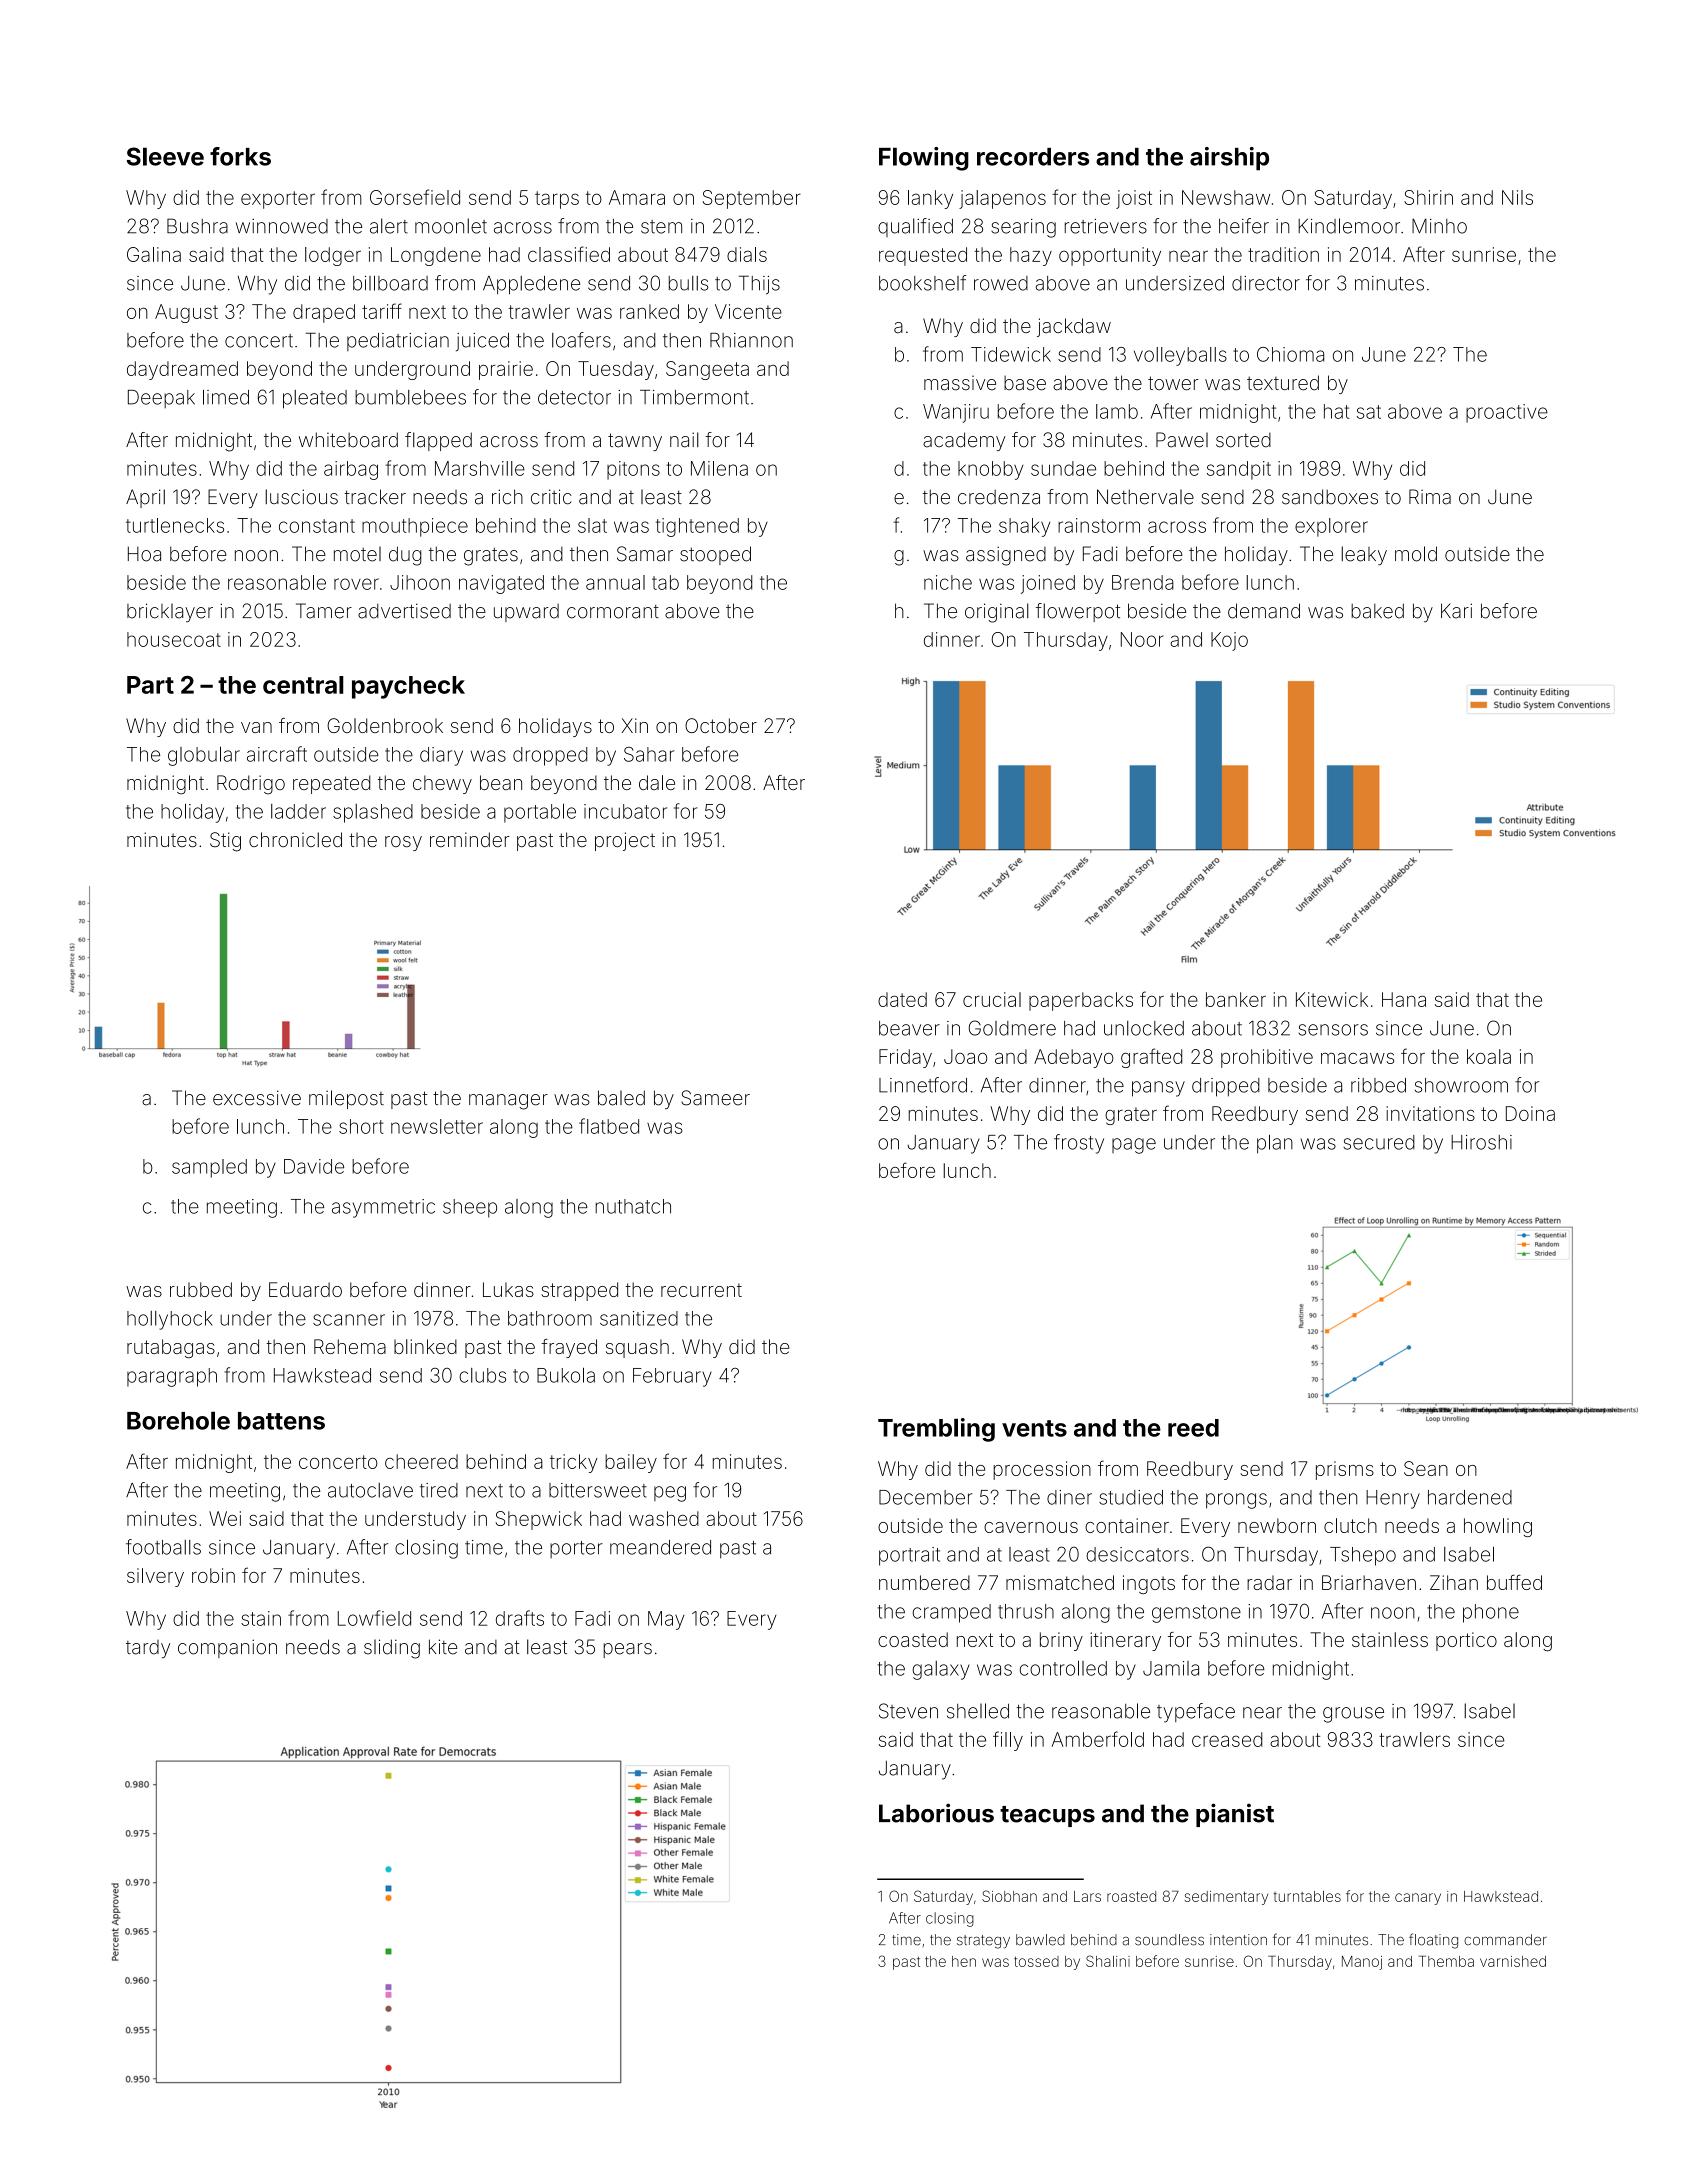 This screenshot has width=1683, height=2178. I want to click on dale, so click(657, 782).
